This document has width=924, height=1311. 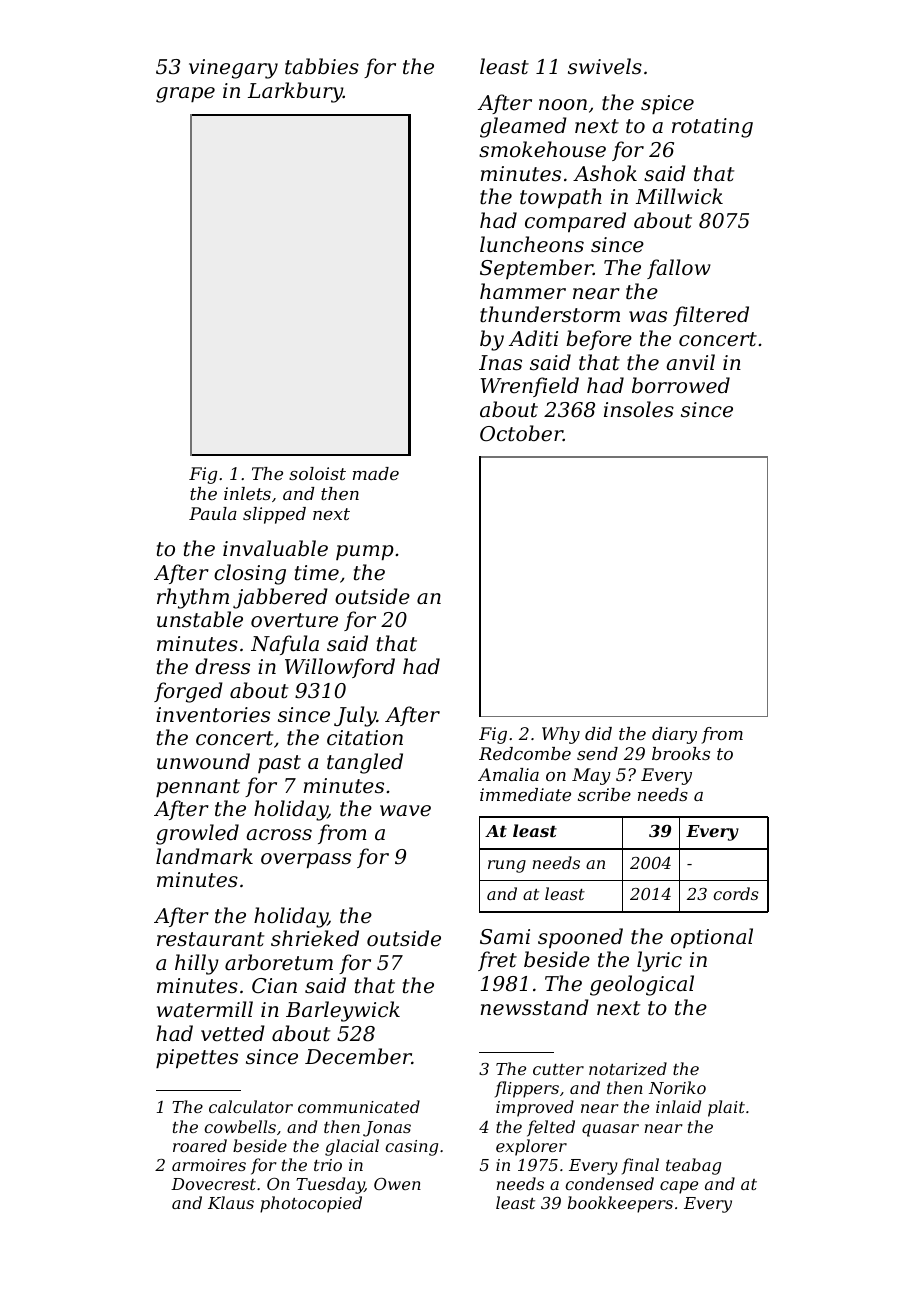 I want to click on tabbies, so click(x=322, y=66).
